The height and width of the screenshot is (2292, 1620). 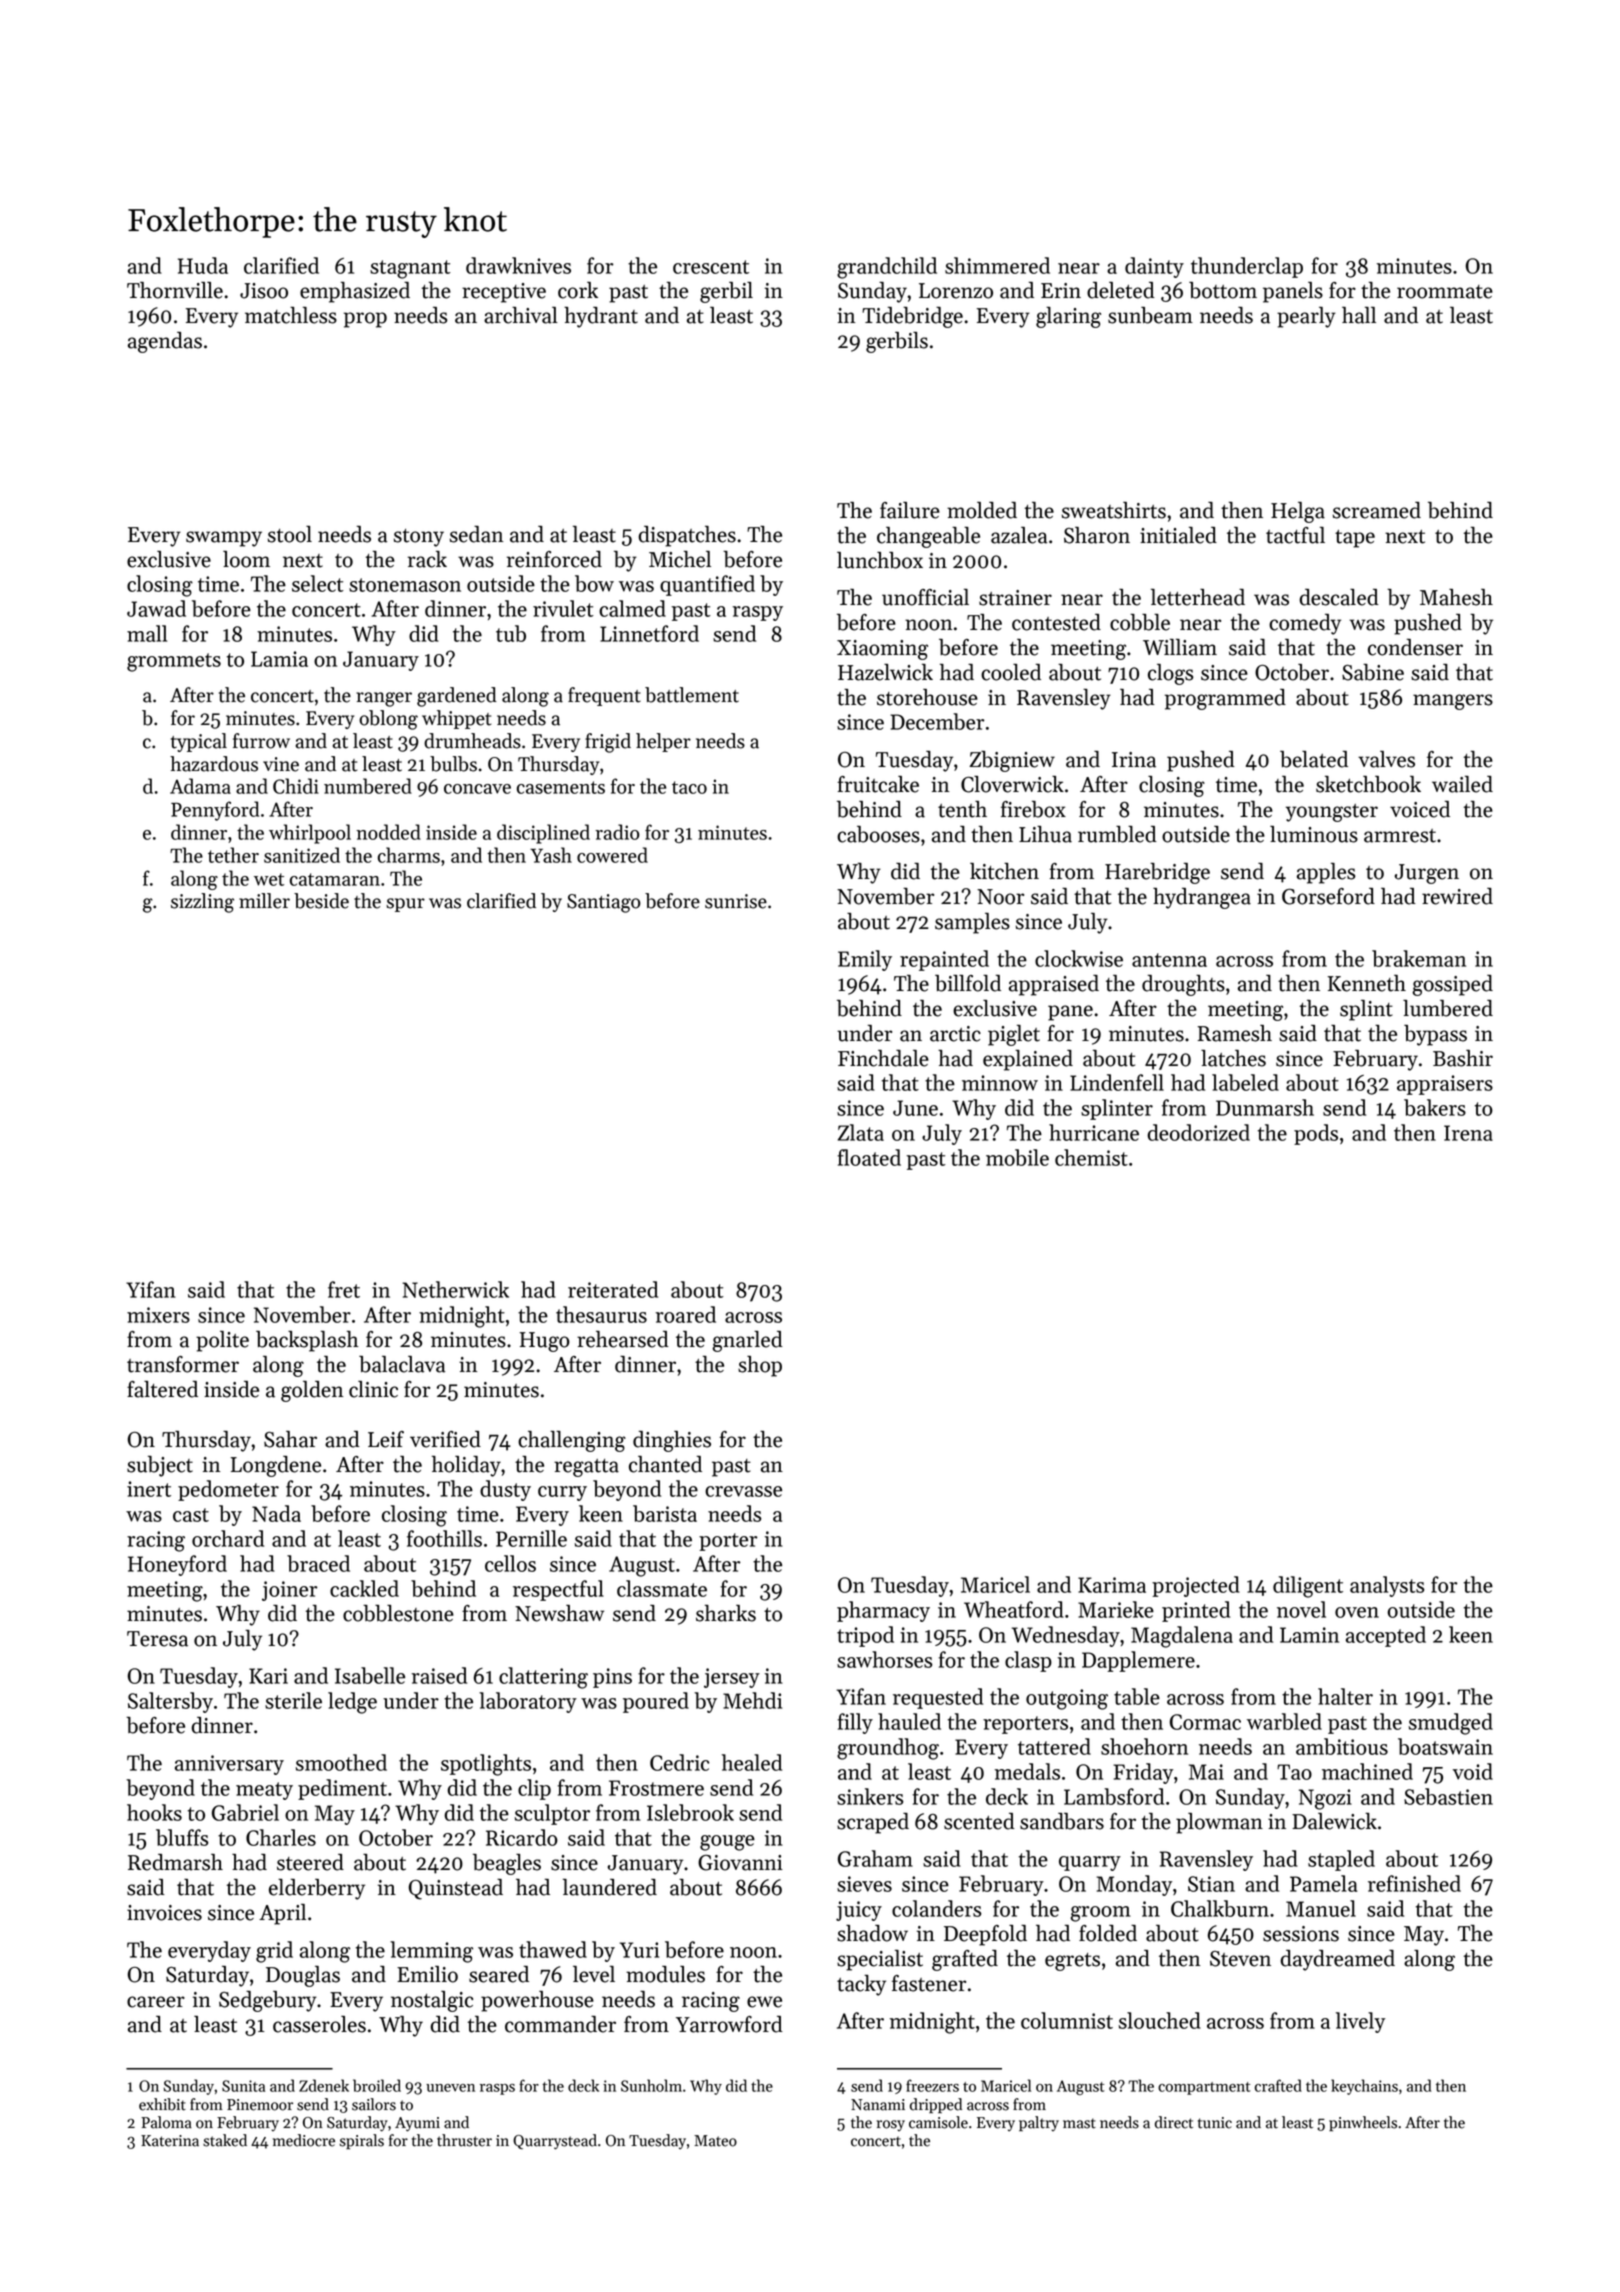 I want to click on Quinstead, so click(x=456, y=1889).
